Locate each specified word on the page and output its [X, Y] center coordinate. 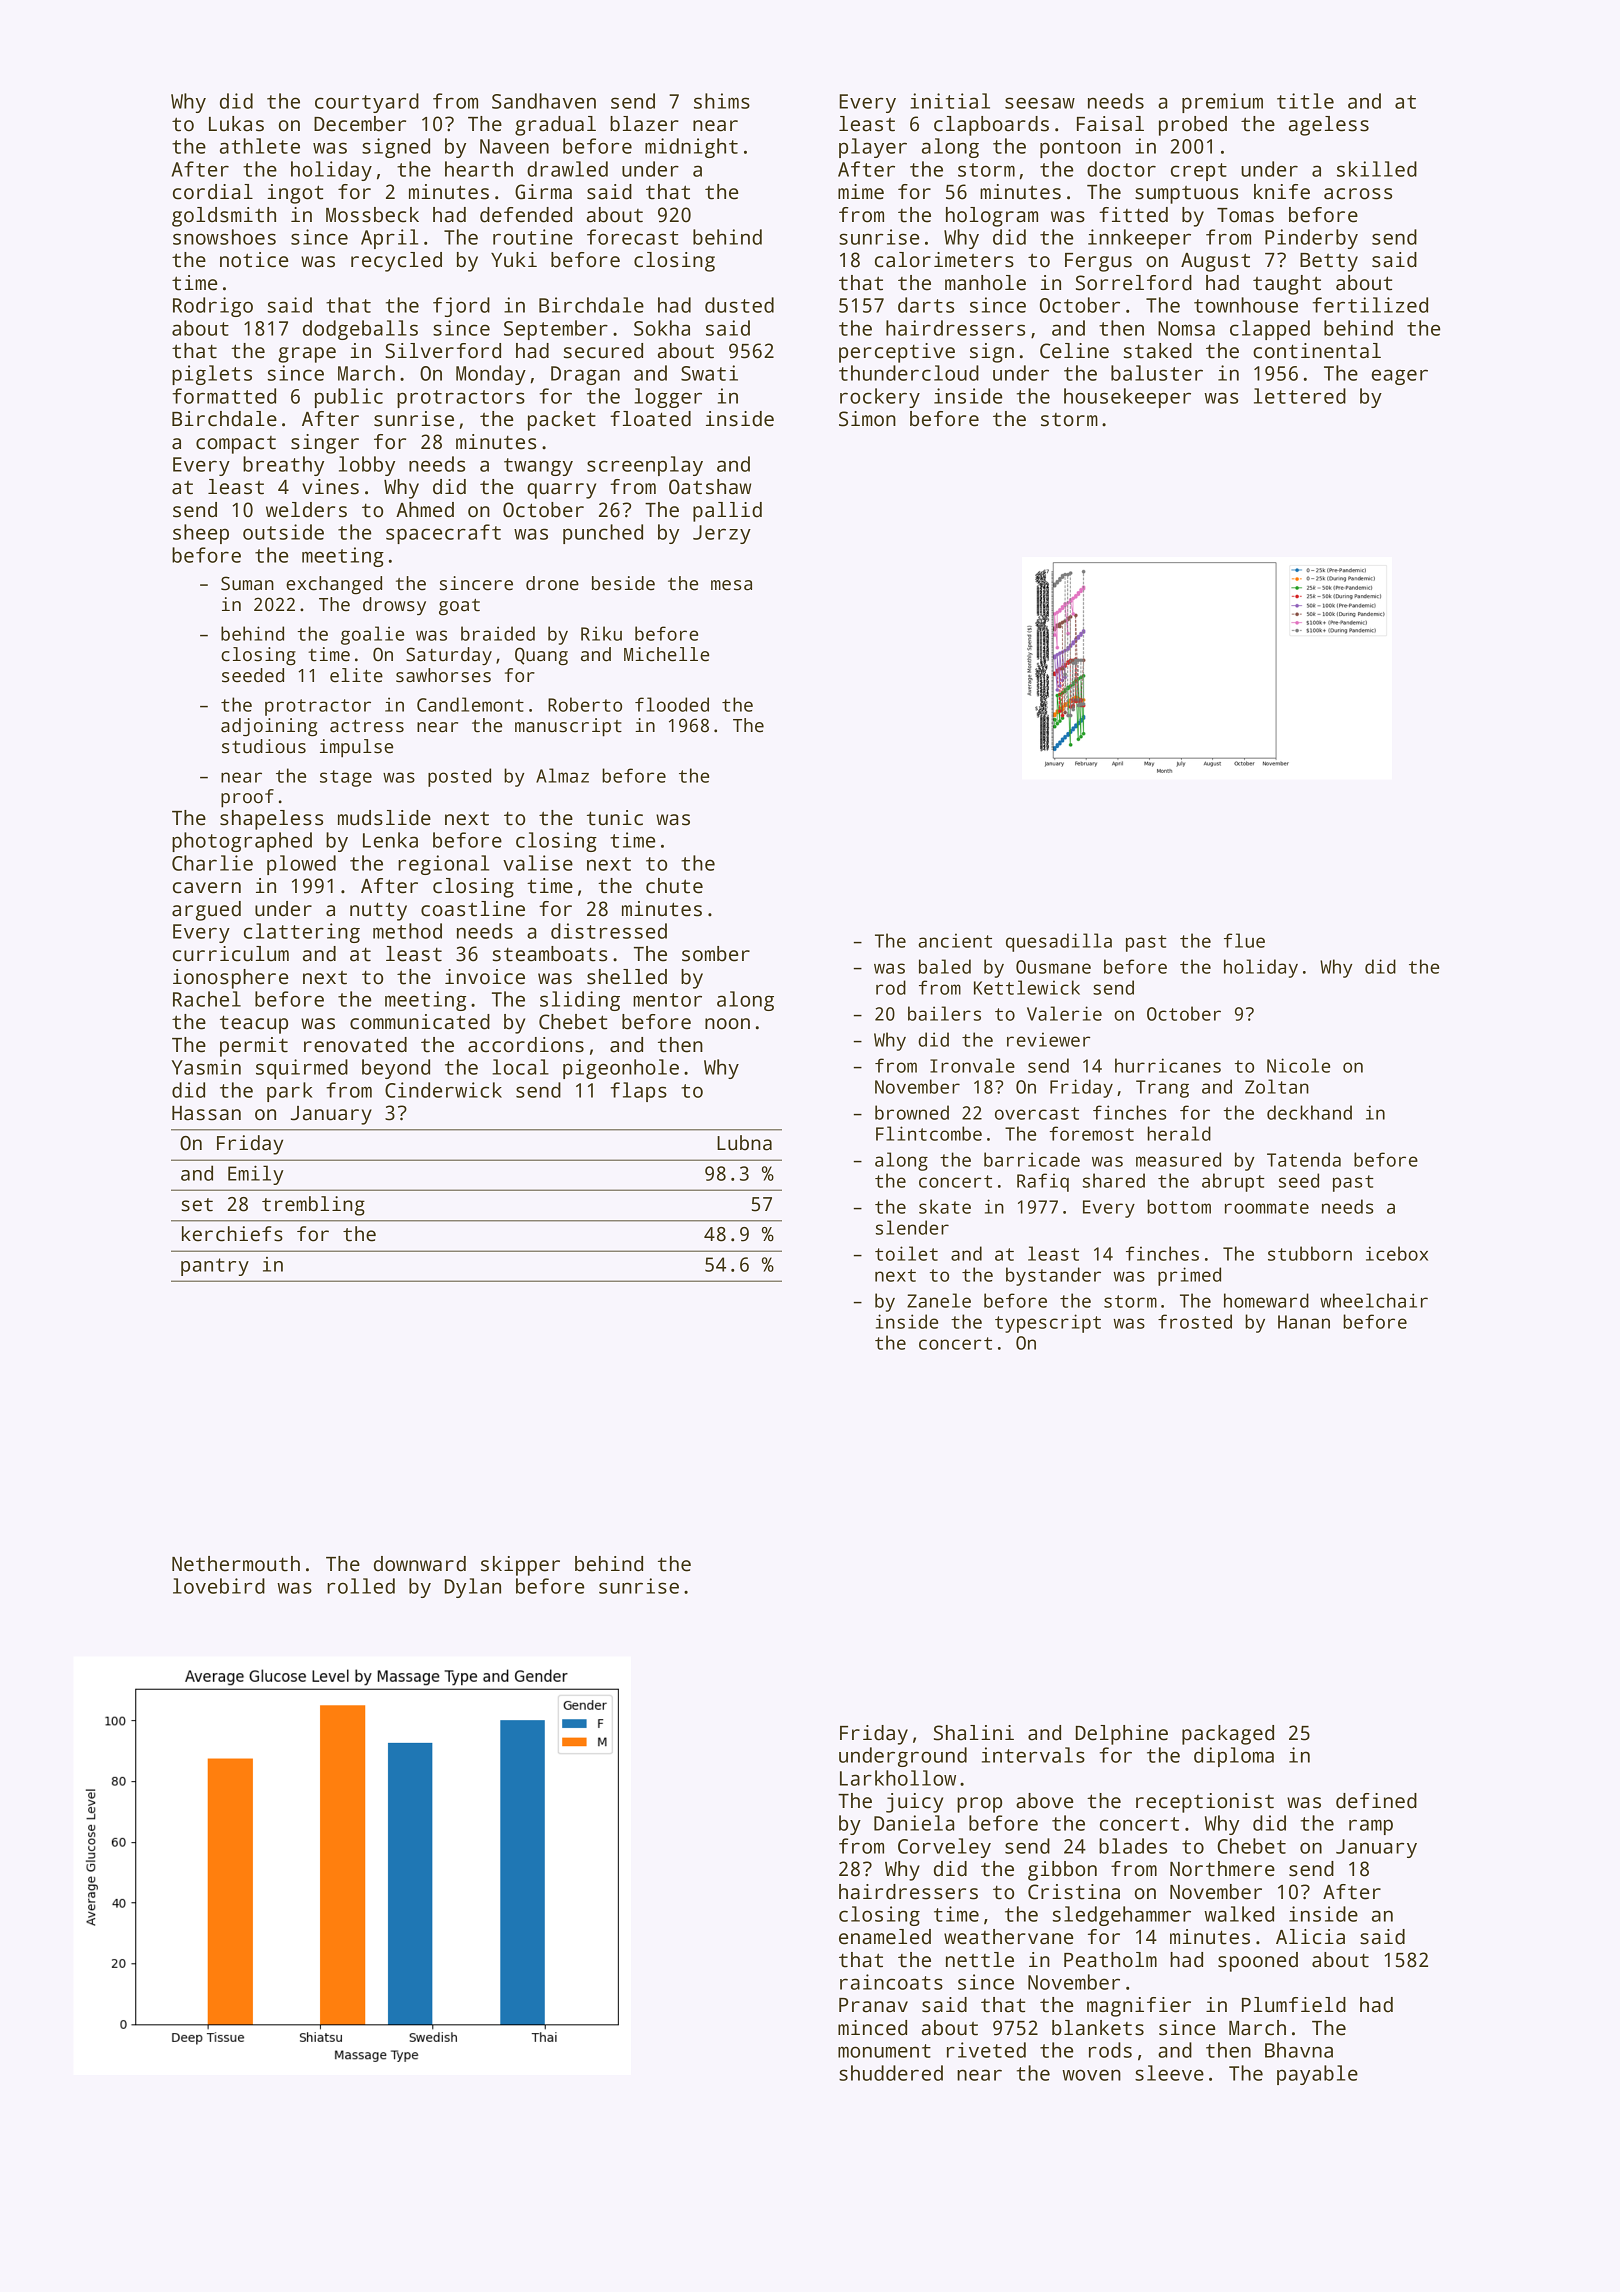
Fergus [1098, 262]
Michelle [666, 654]
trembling [313, 1206]
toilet [906, 1253]
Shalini [974, 1733]
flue [1244, 940]
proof [247, 798]
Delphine [1122, 1735]
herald [1179, 1133]
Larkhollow [898, 1778]
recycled [396, 262]
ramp [1371, 1827]
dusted [739, 305]
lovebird [219, 1586]
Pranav [873, 2005]
